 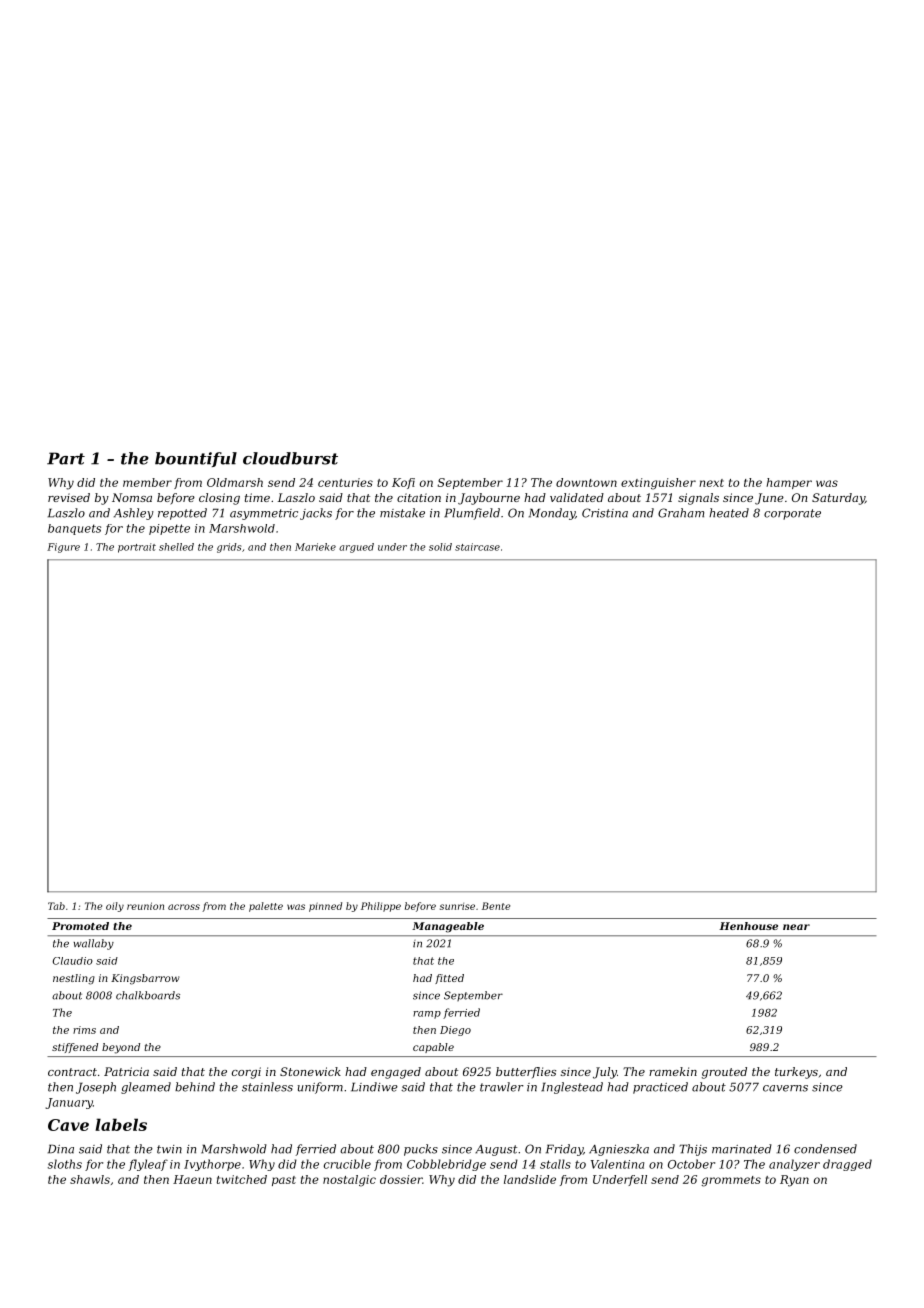 I want to click on Philippe, so click(x=381, y=907).
